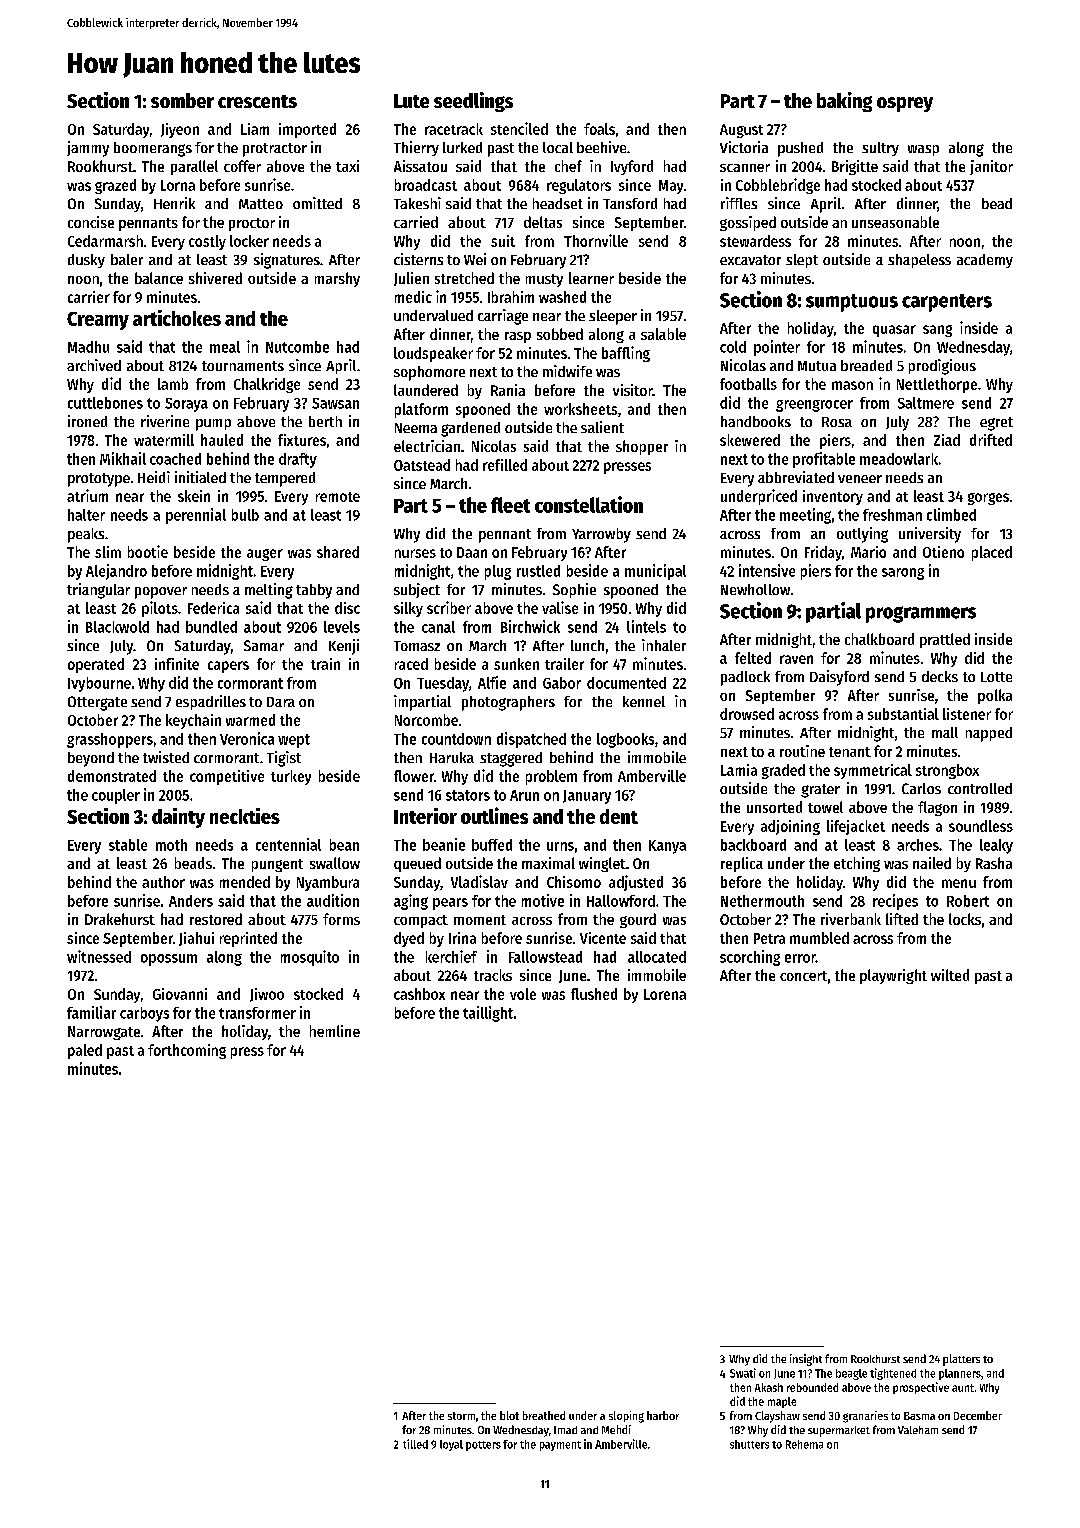 This screenshot has width=1080, height=1528. I want to click on shapeless, so click(919, 261).
